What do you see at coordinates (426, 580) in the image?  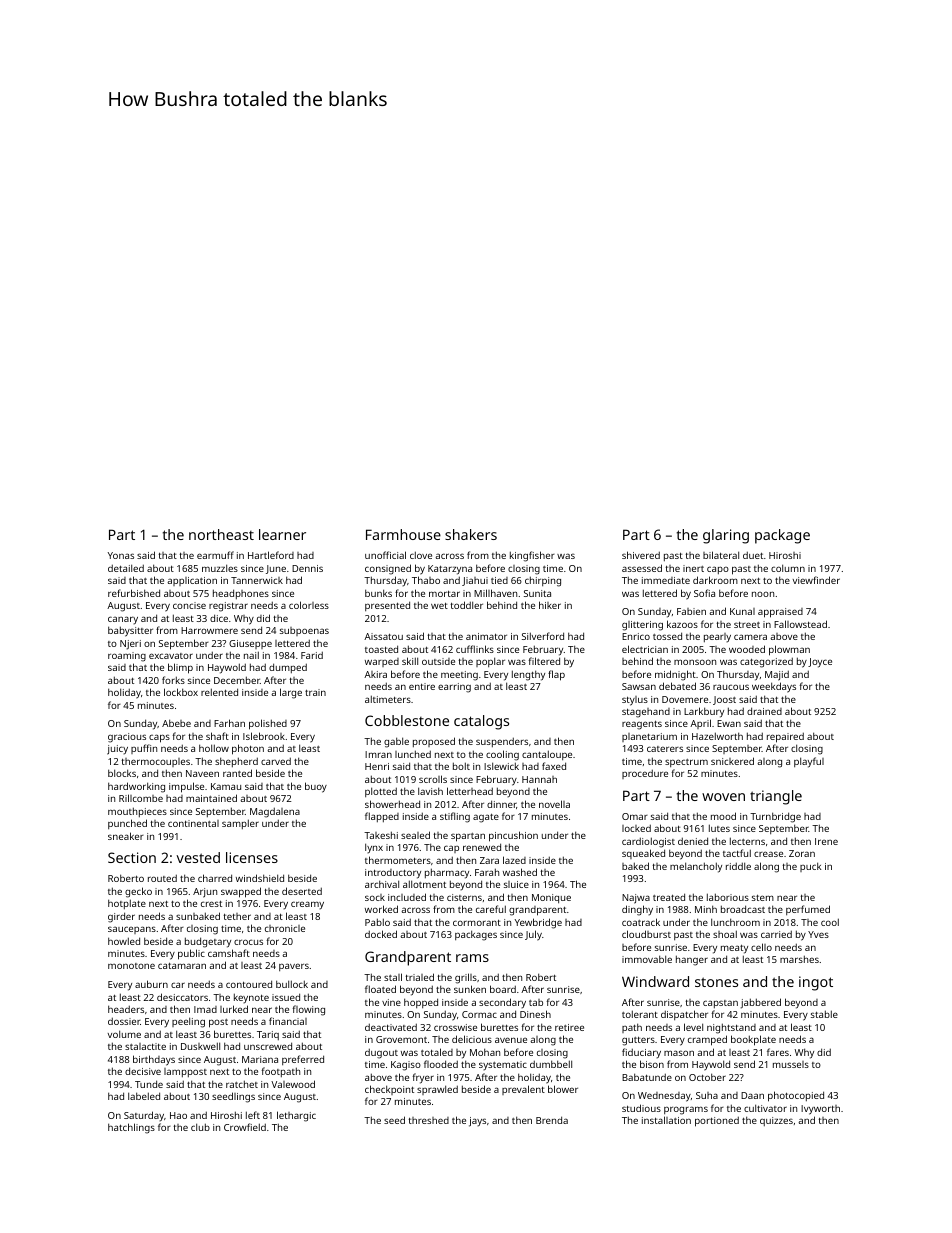 I see `Thabo` at bounding box center [426, 580].
